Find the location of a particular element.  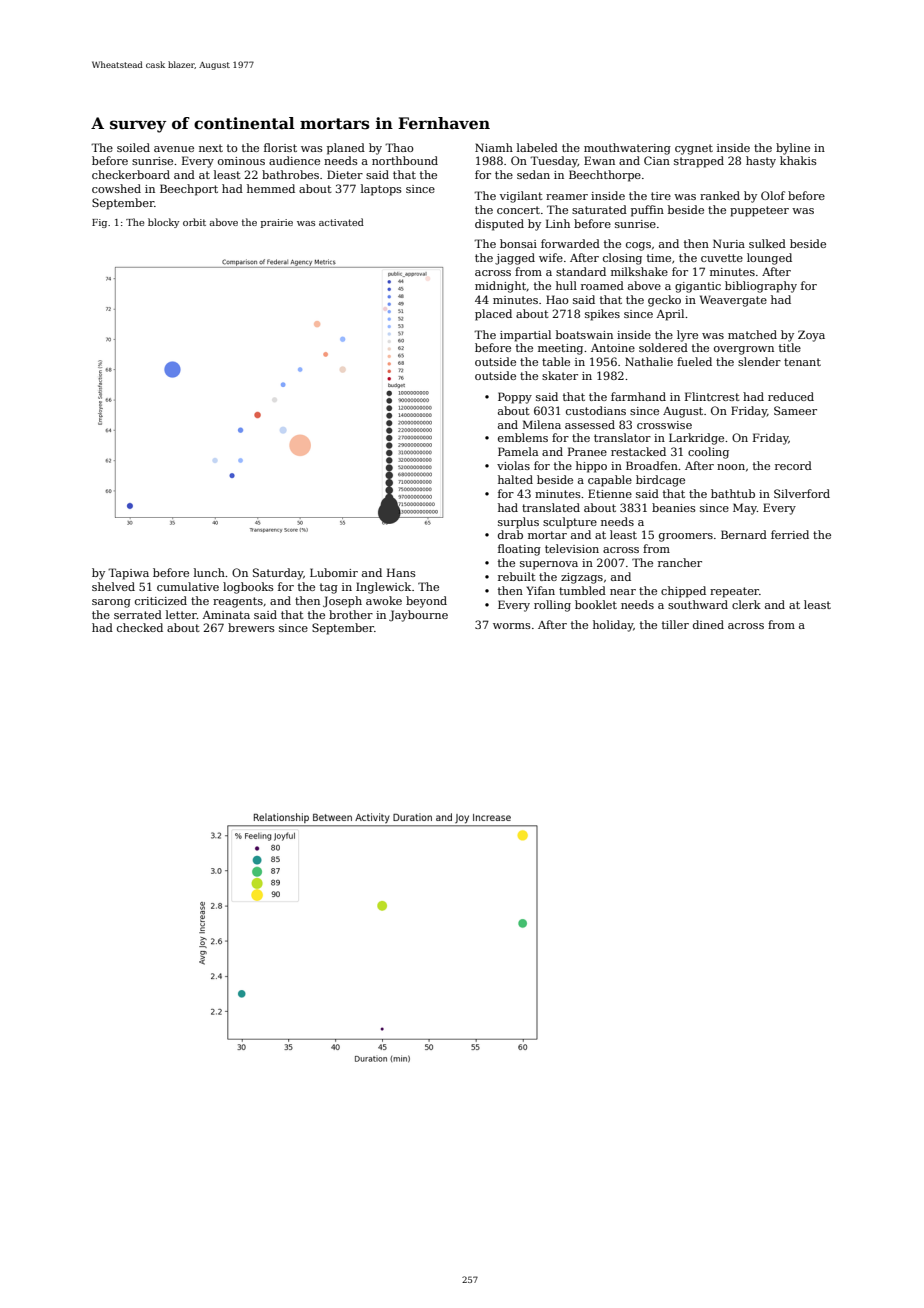

emblems is located at coordinates (523, 437).
